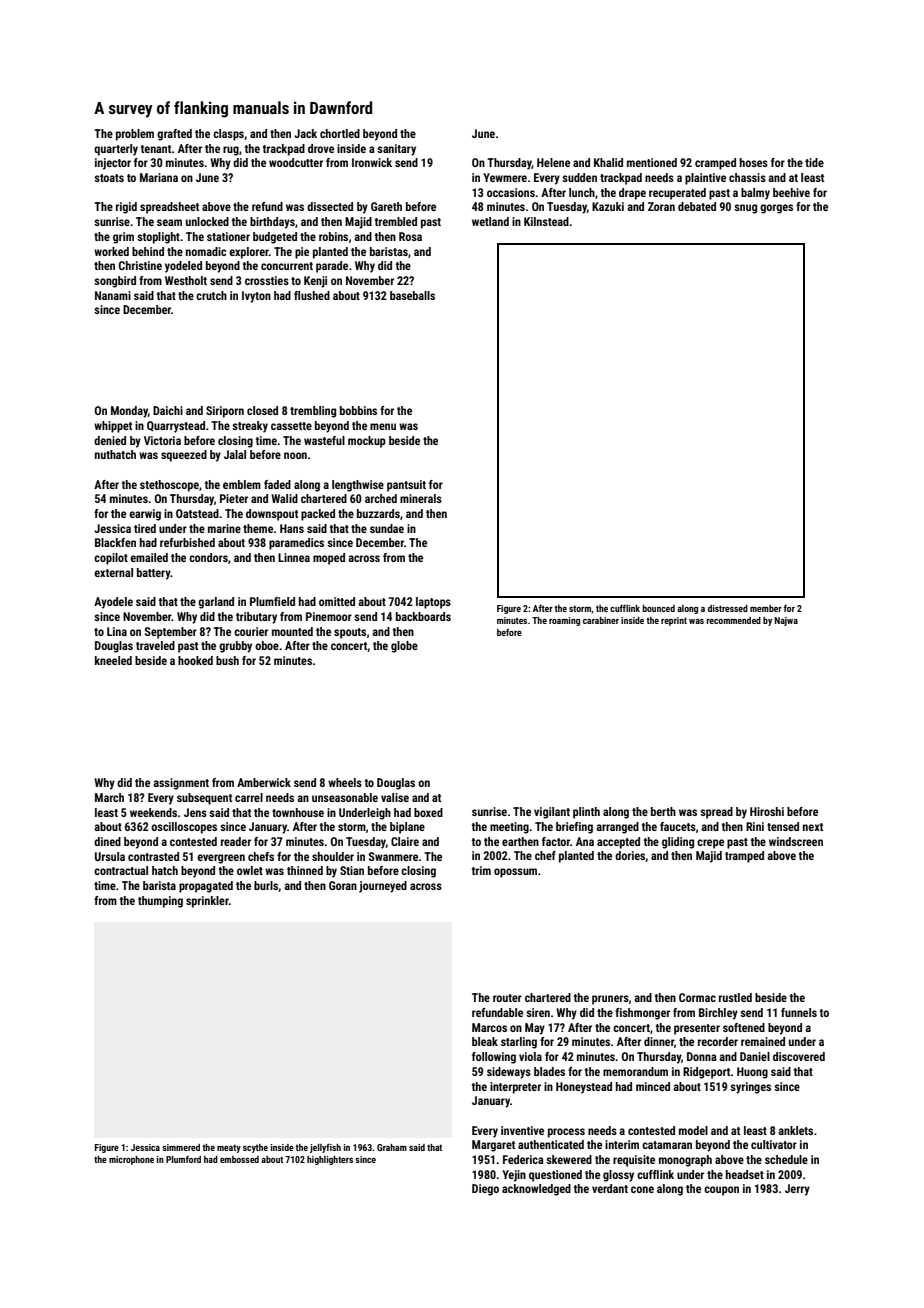 The height and width of the image is (1308, 924). What do you see at coordinates (255, 1148) in the image?
I see `scythe` at bounding box center [255, 1148].
